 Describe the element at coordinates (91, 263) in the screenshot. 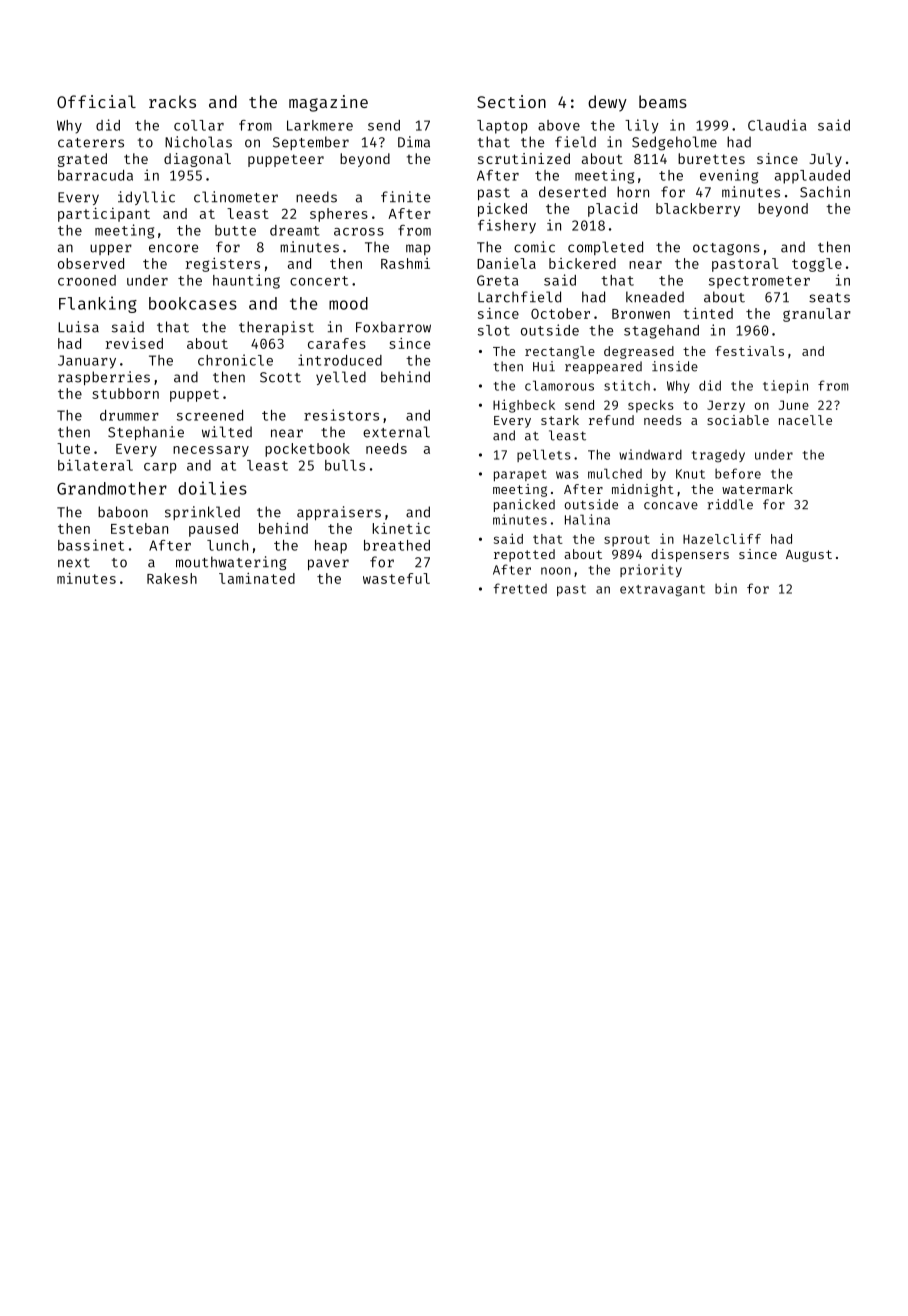

I see `observed` at that location.
